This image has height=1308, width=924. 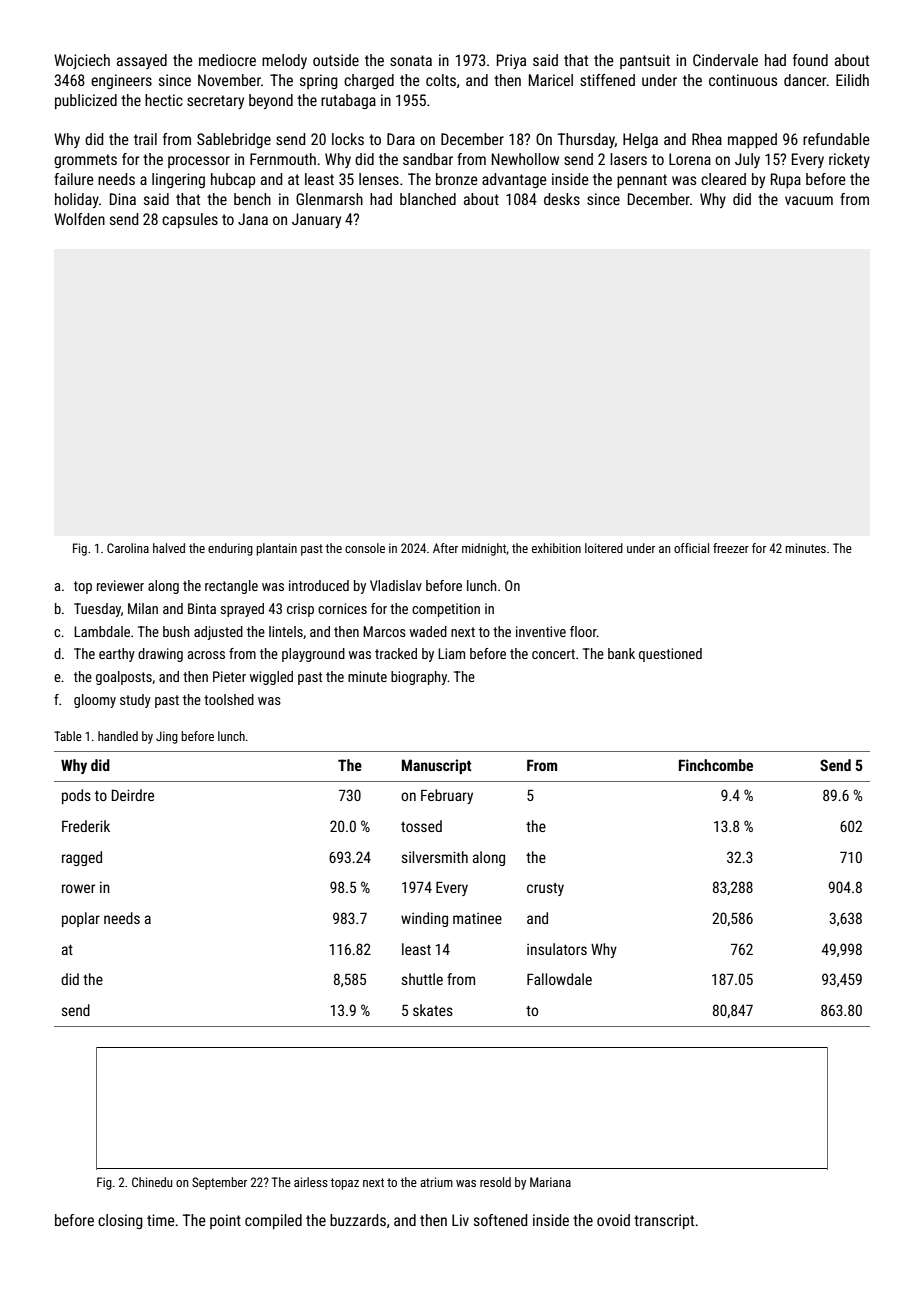 What do you see at coordinates (809, 200) in the image?
I see `vacuum` at bounding box center [809, 200].
